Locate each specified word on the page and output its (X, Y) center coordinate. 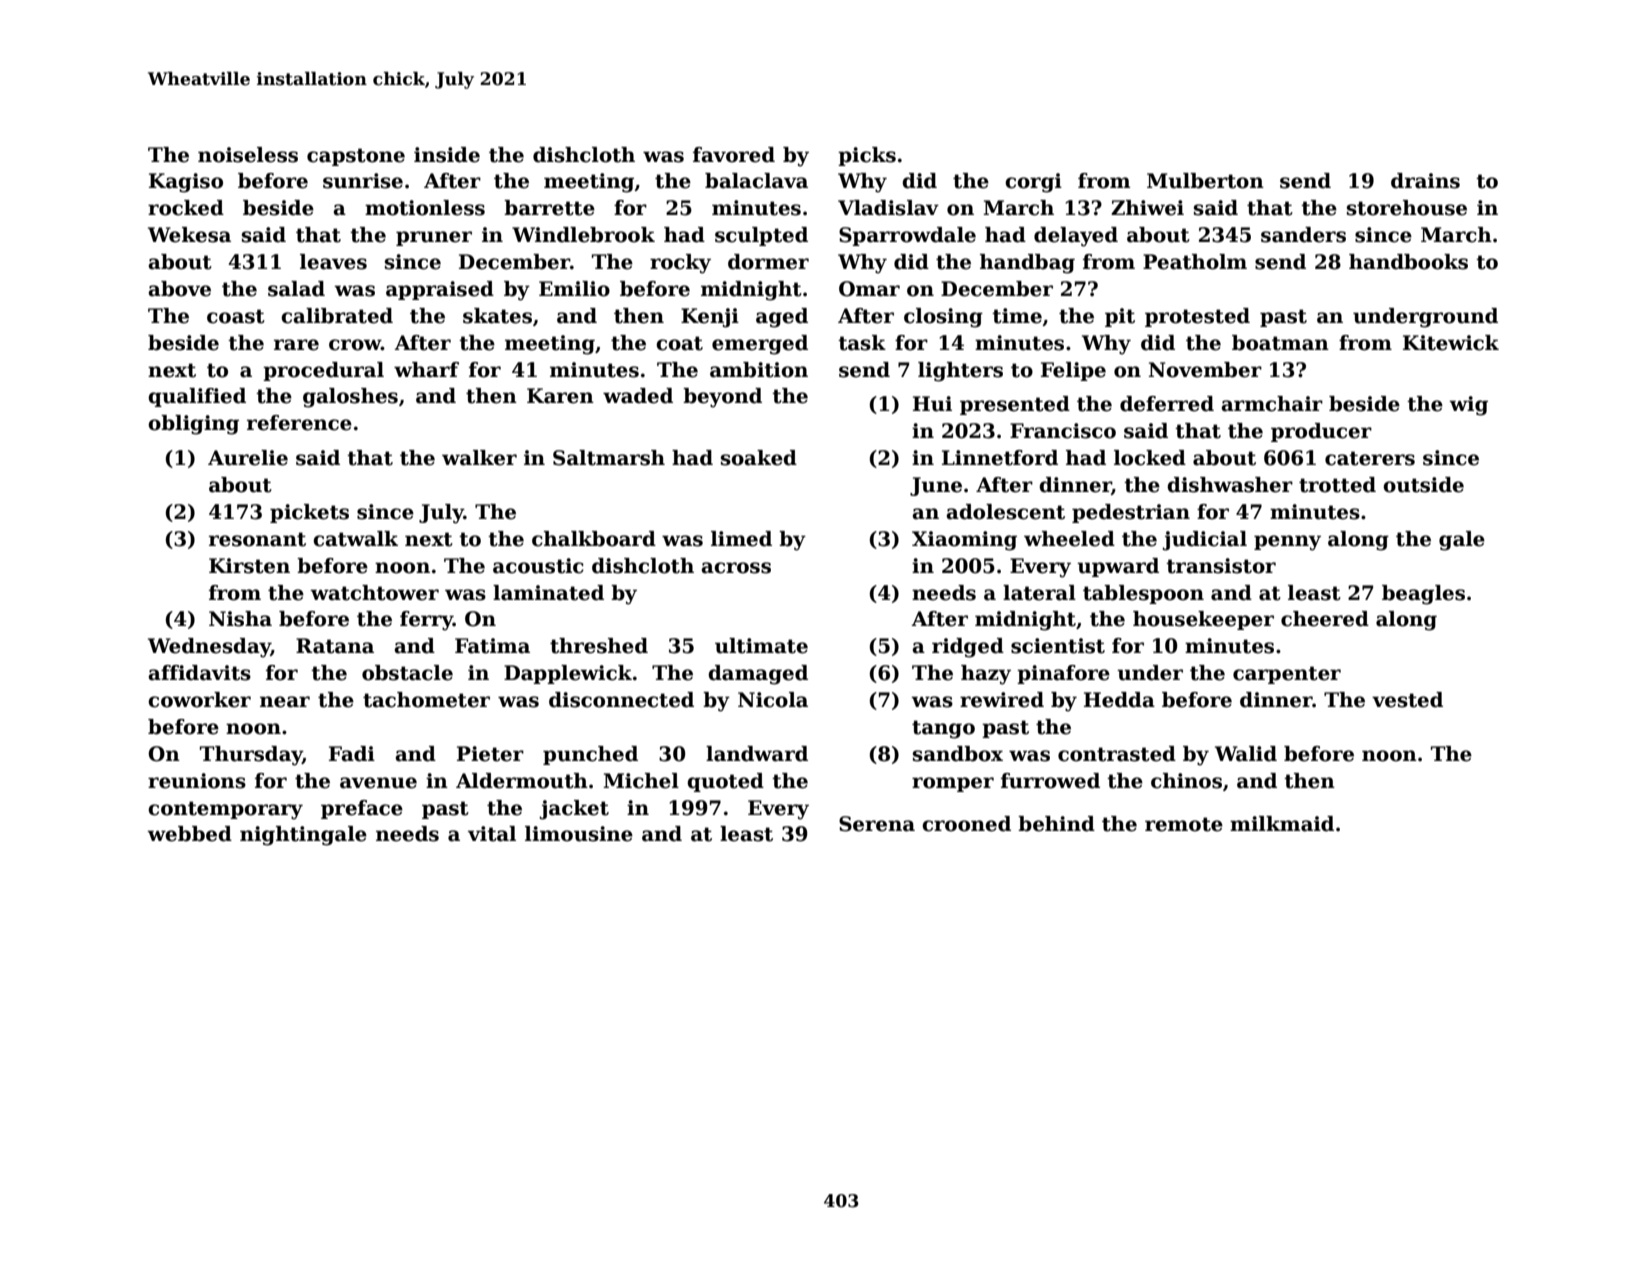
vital (492, 834)
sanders (1303, 235)
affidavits (200, 673)
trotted (1337, 485)
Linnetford (1000, 458)
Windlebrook (583, 235)
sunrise (363, 181)
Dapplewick (568, 674)
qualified (197, 397)
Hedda (1119, 700)
